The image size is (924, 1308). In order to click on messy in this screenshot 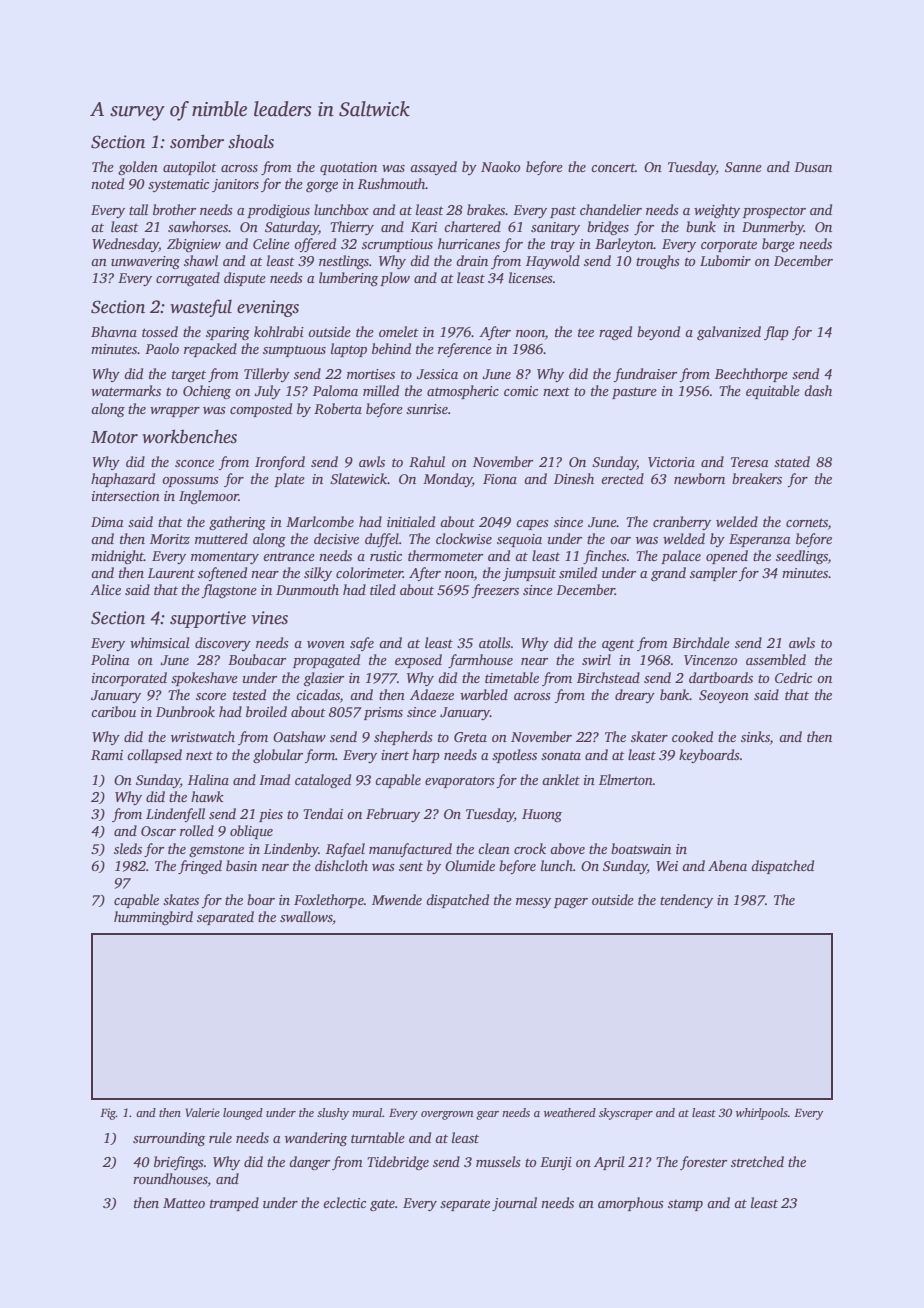, I will do `click(533, 903)`.
